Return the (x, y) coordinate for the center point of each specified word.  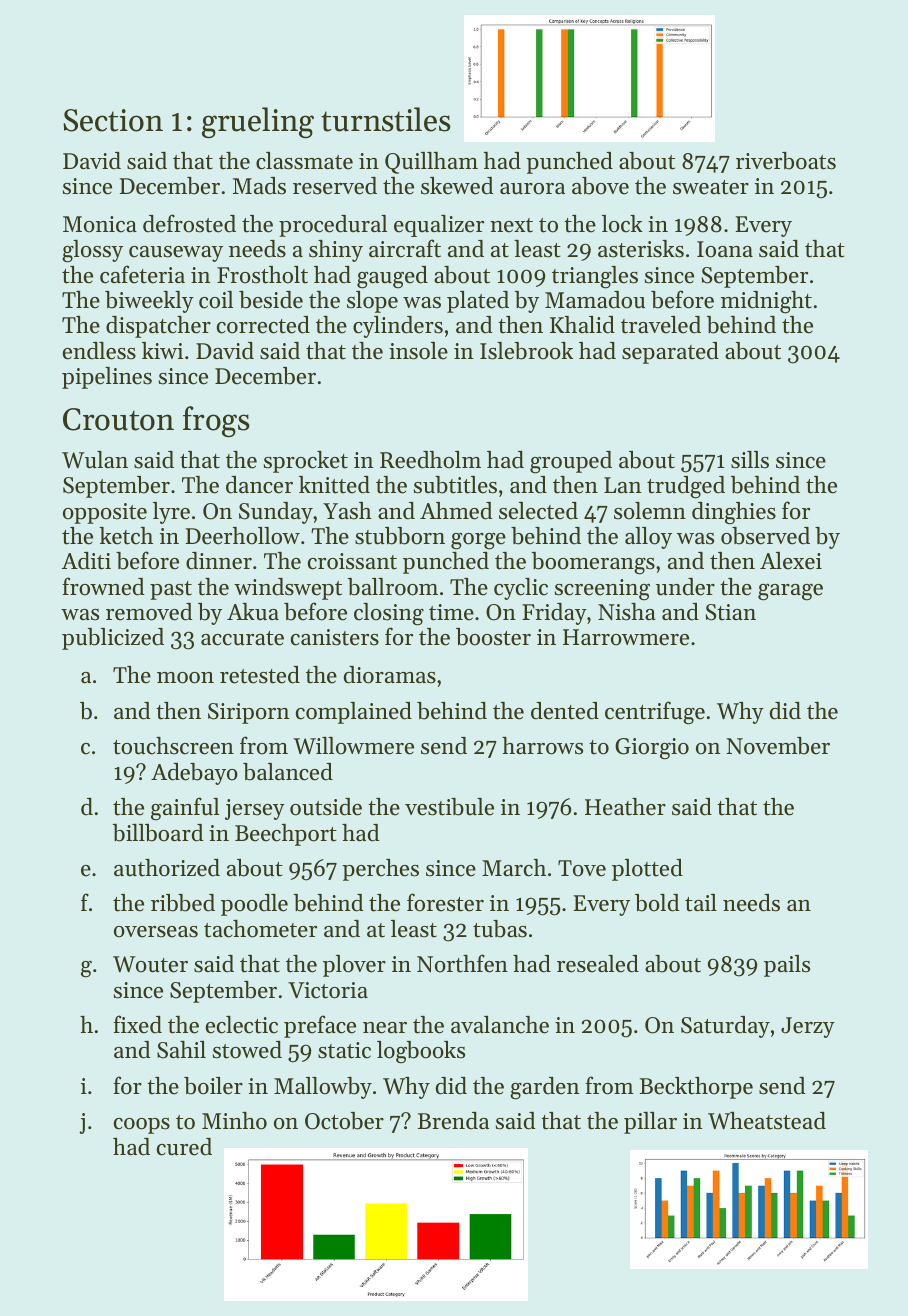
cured (184, 1147)
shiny (336, 251)
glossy (92, 251)
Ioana (725, 249)
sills (750, 460)
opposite (105, 513)
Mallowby (323, 1088)
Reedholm (430, 460)
